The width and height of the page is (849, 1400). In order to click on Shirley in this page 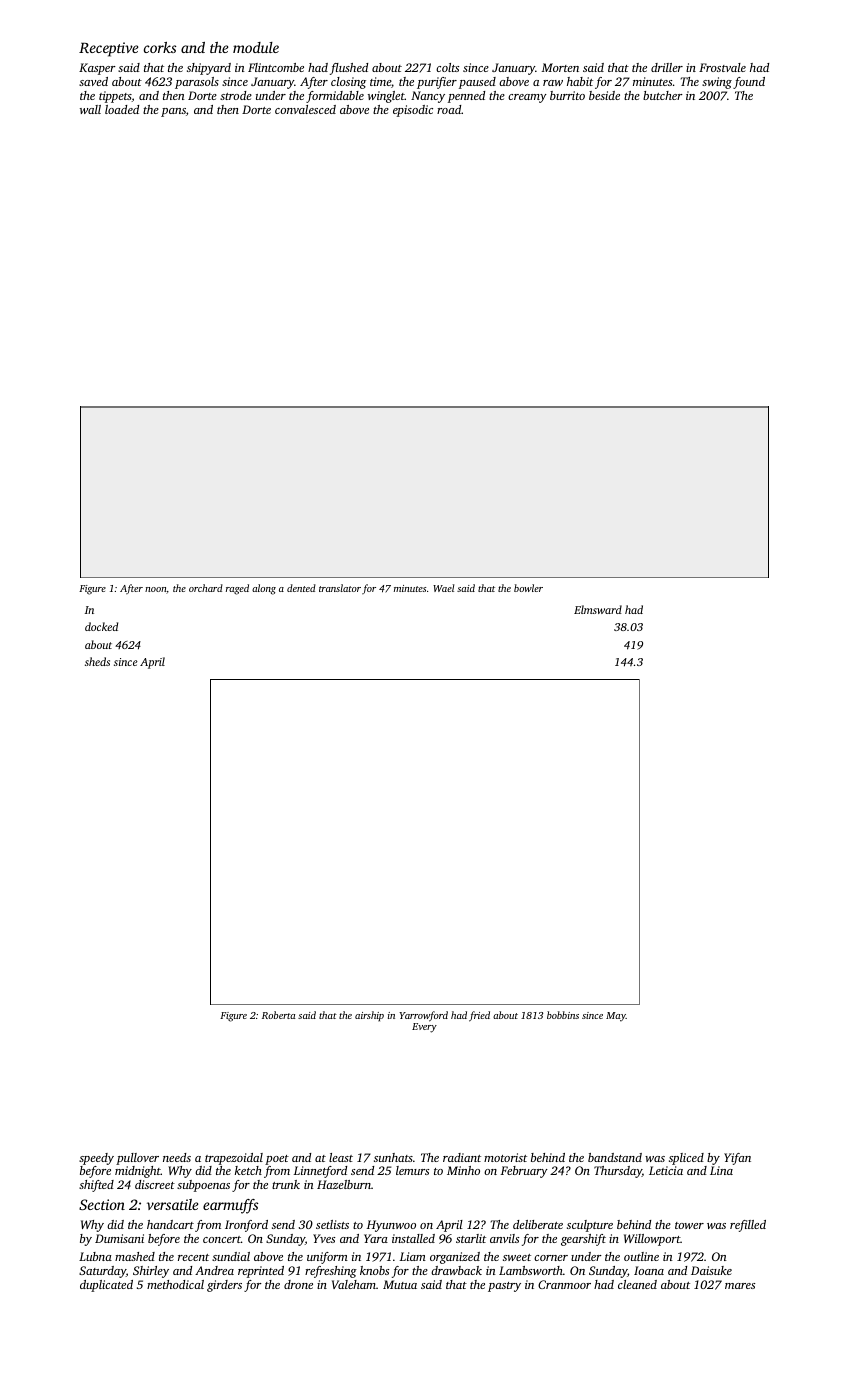, I will do `click(151, 1272)`.
